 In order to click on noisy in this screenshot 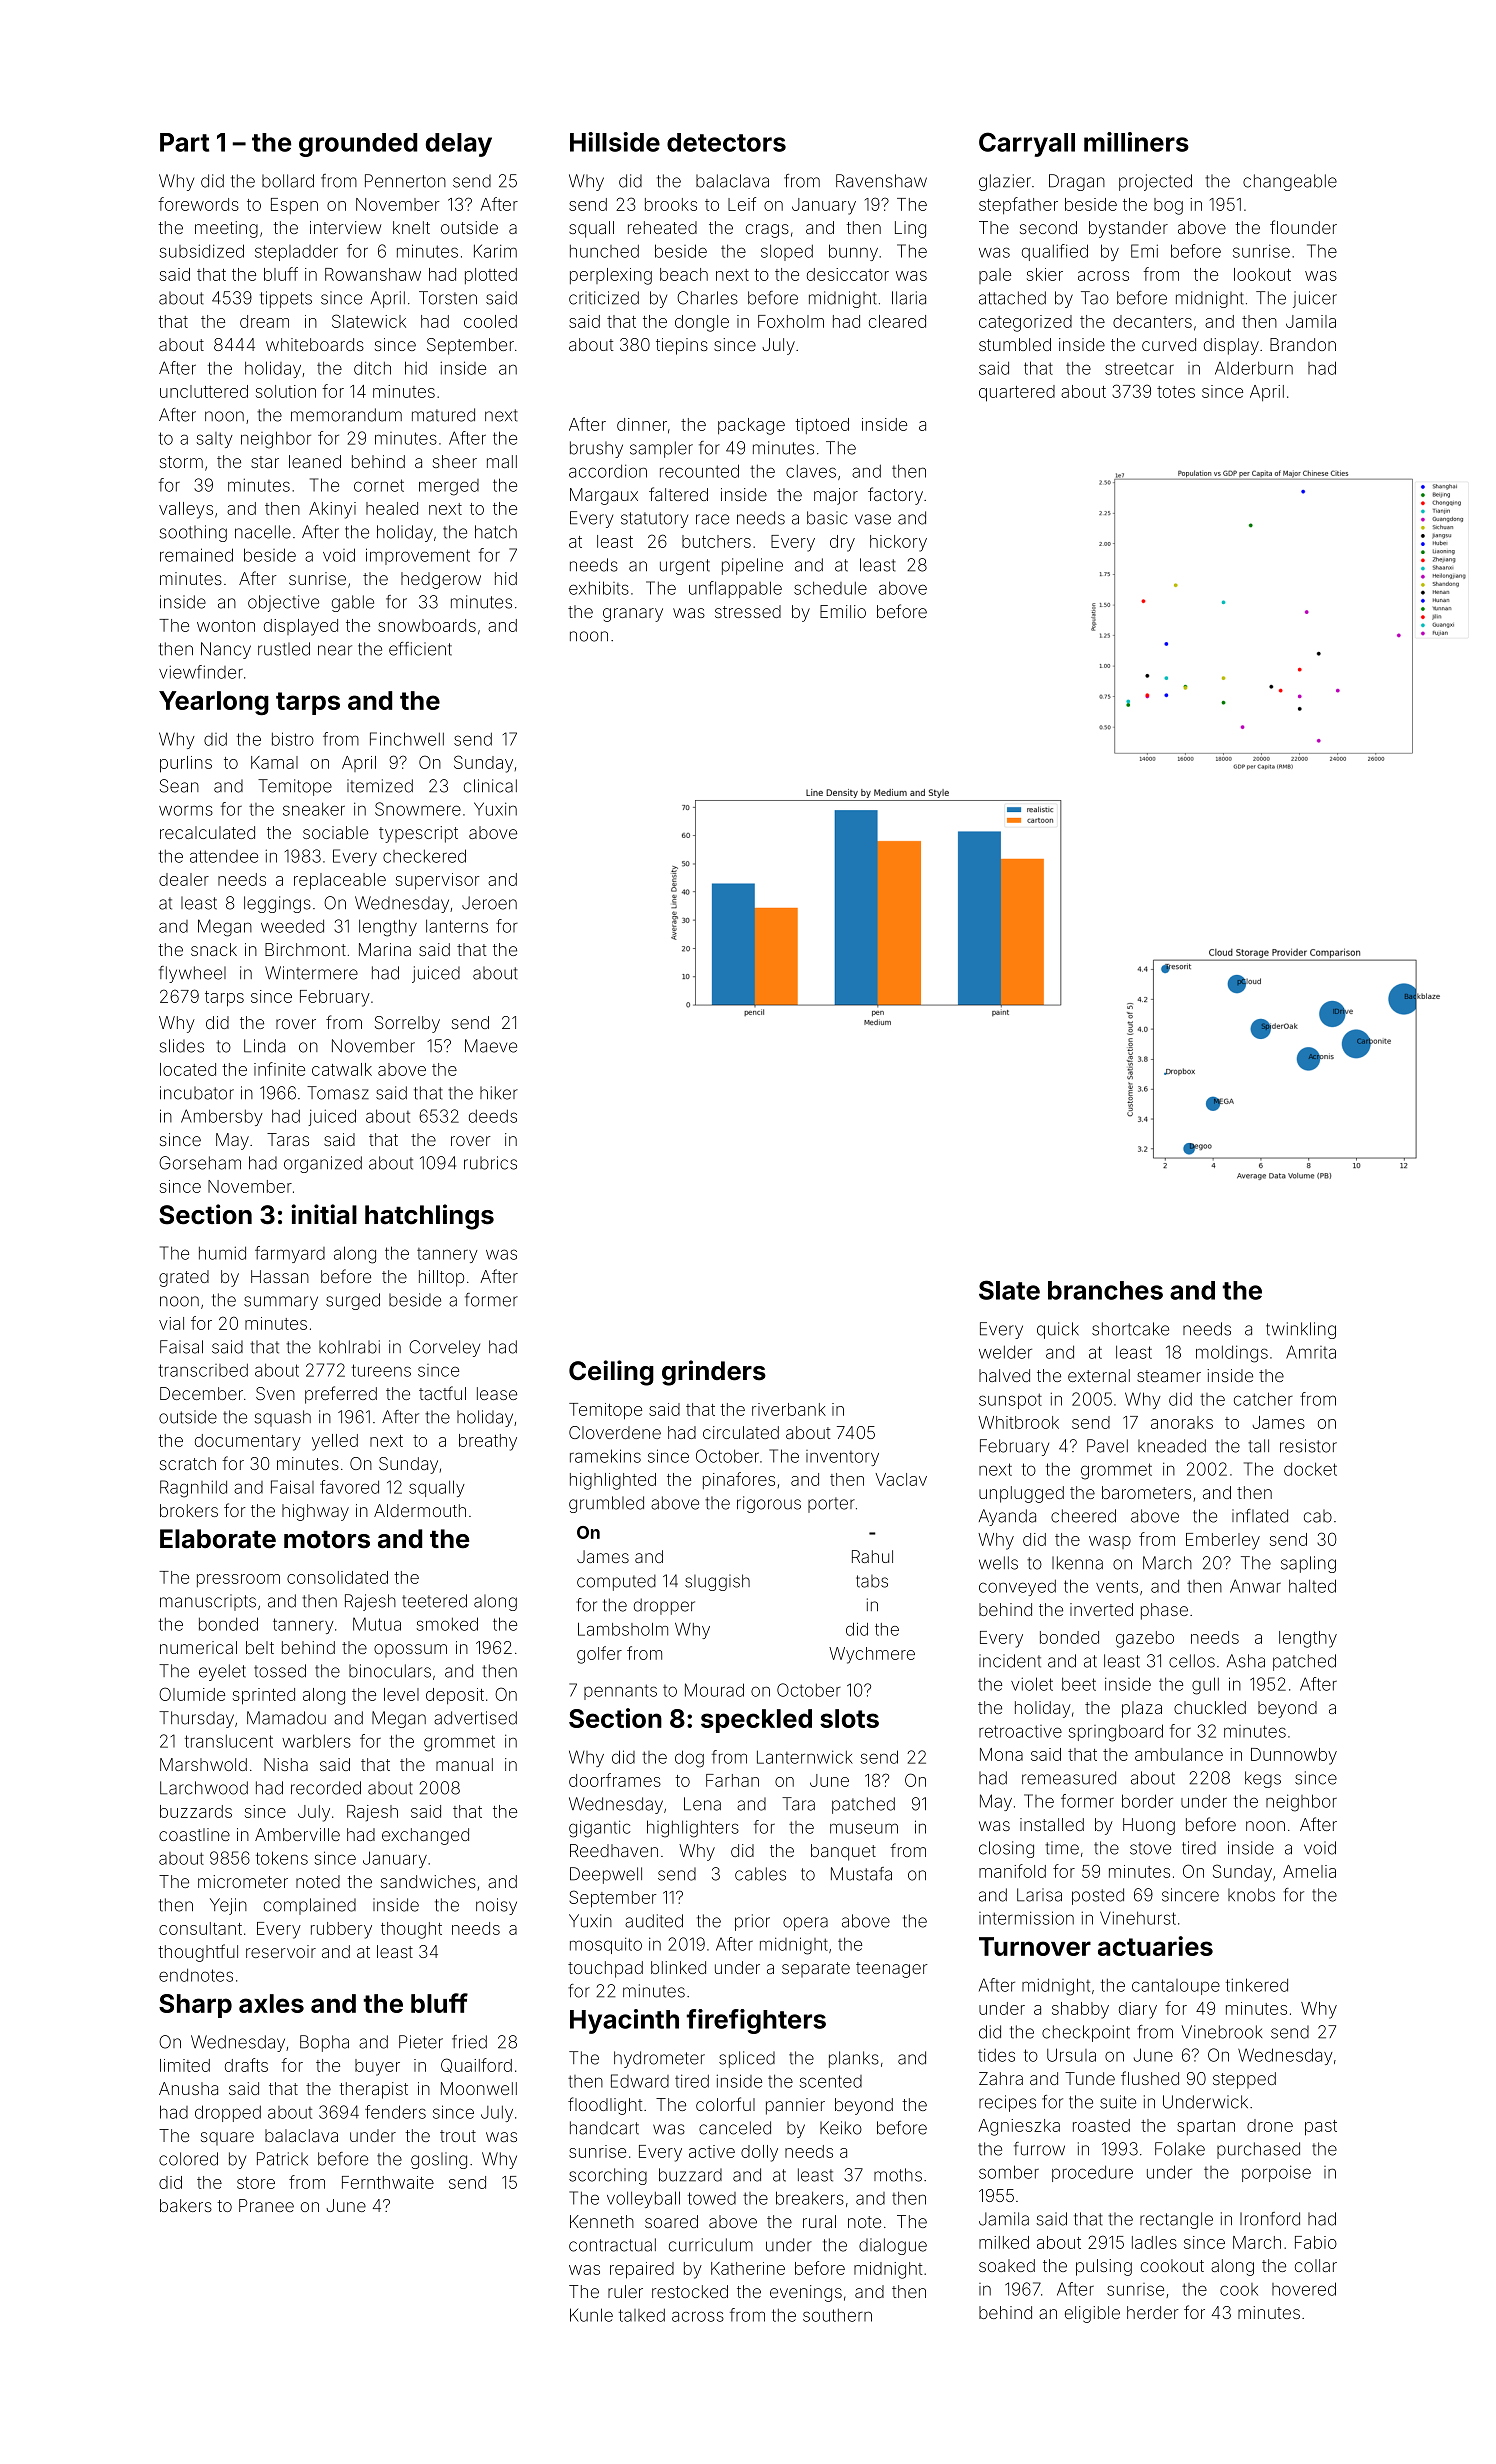, I will do `click(496, 1906)`.
